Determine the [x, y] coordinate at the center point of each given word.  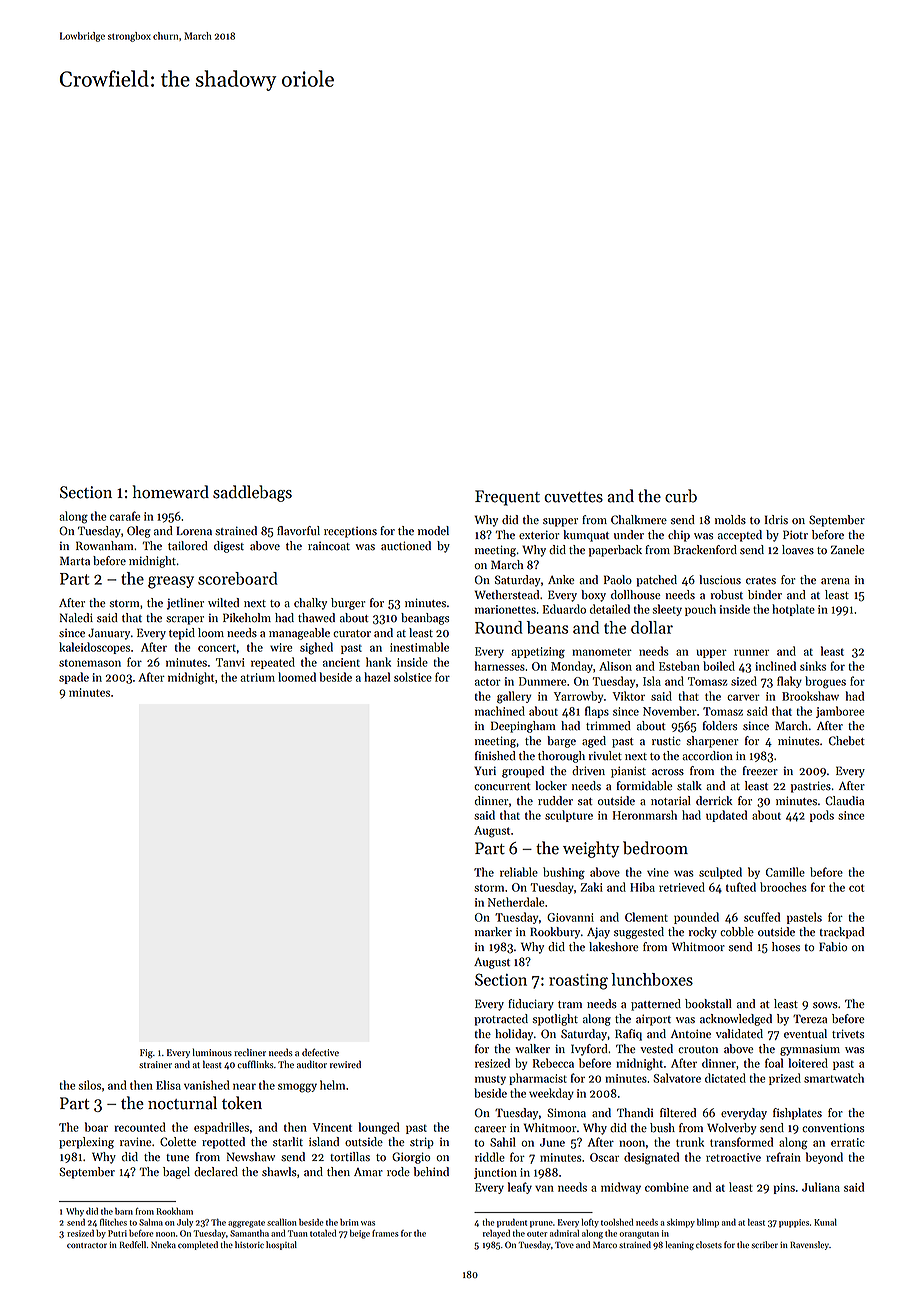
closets [709, 1244]
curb [681, 496]
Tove [564, 1245]
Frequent [507, 498]
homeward [170, 492]
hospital [281, 1245]
